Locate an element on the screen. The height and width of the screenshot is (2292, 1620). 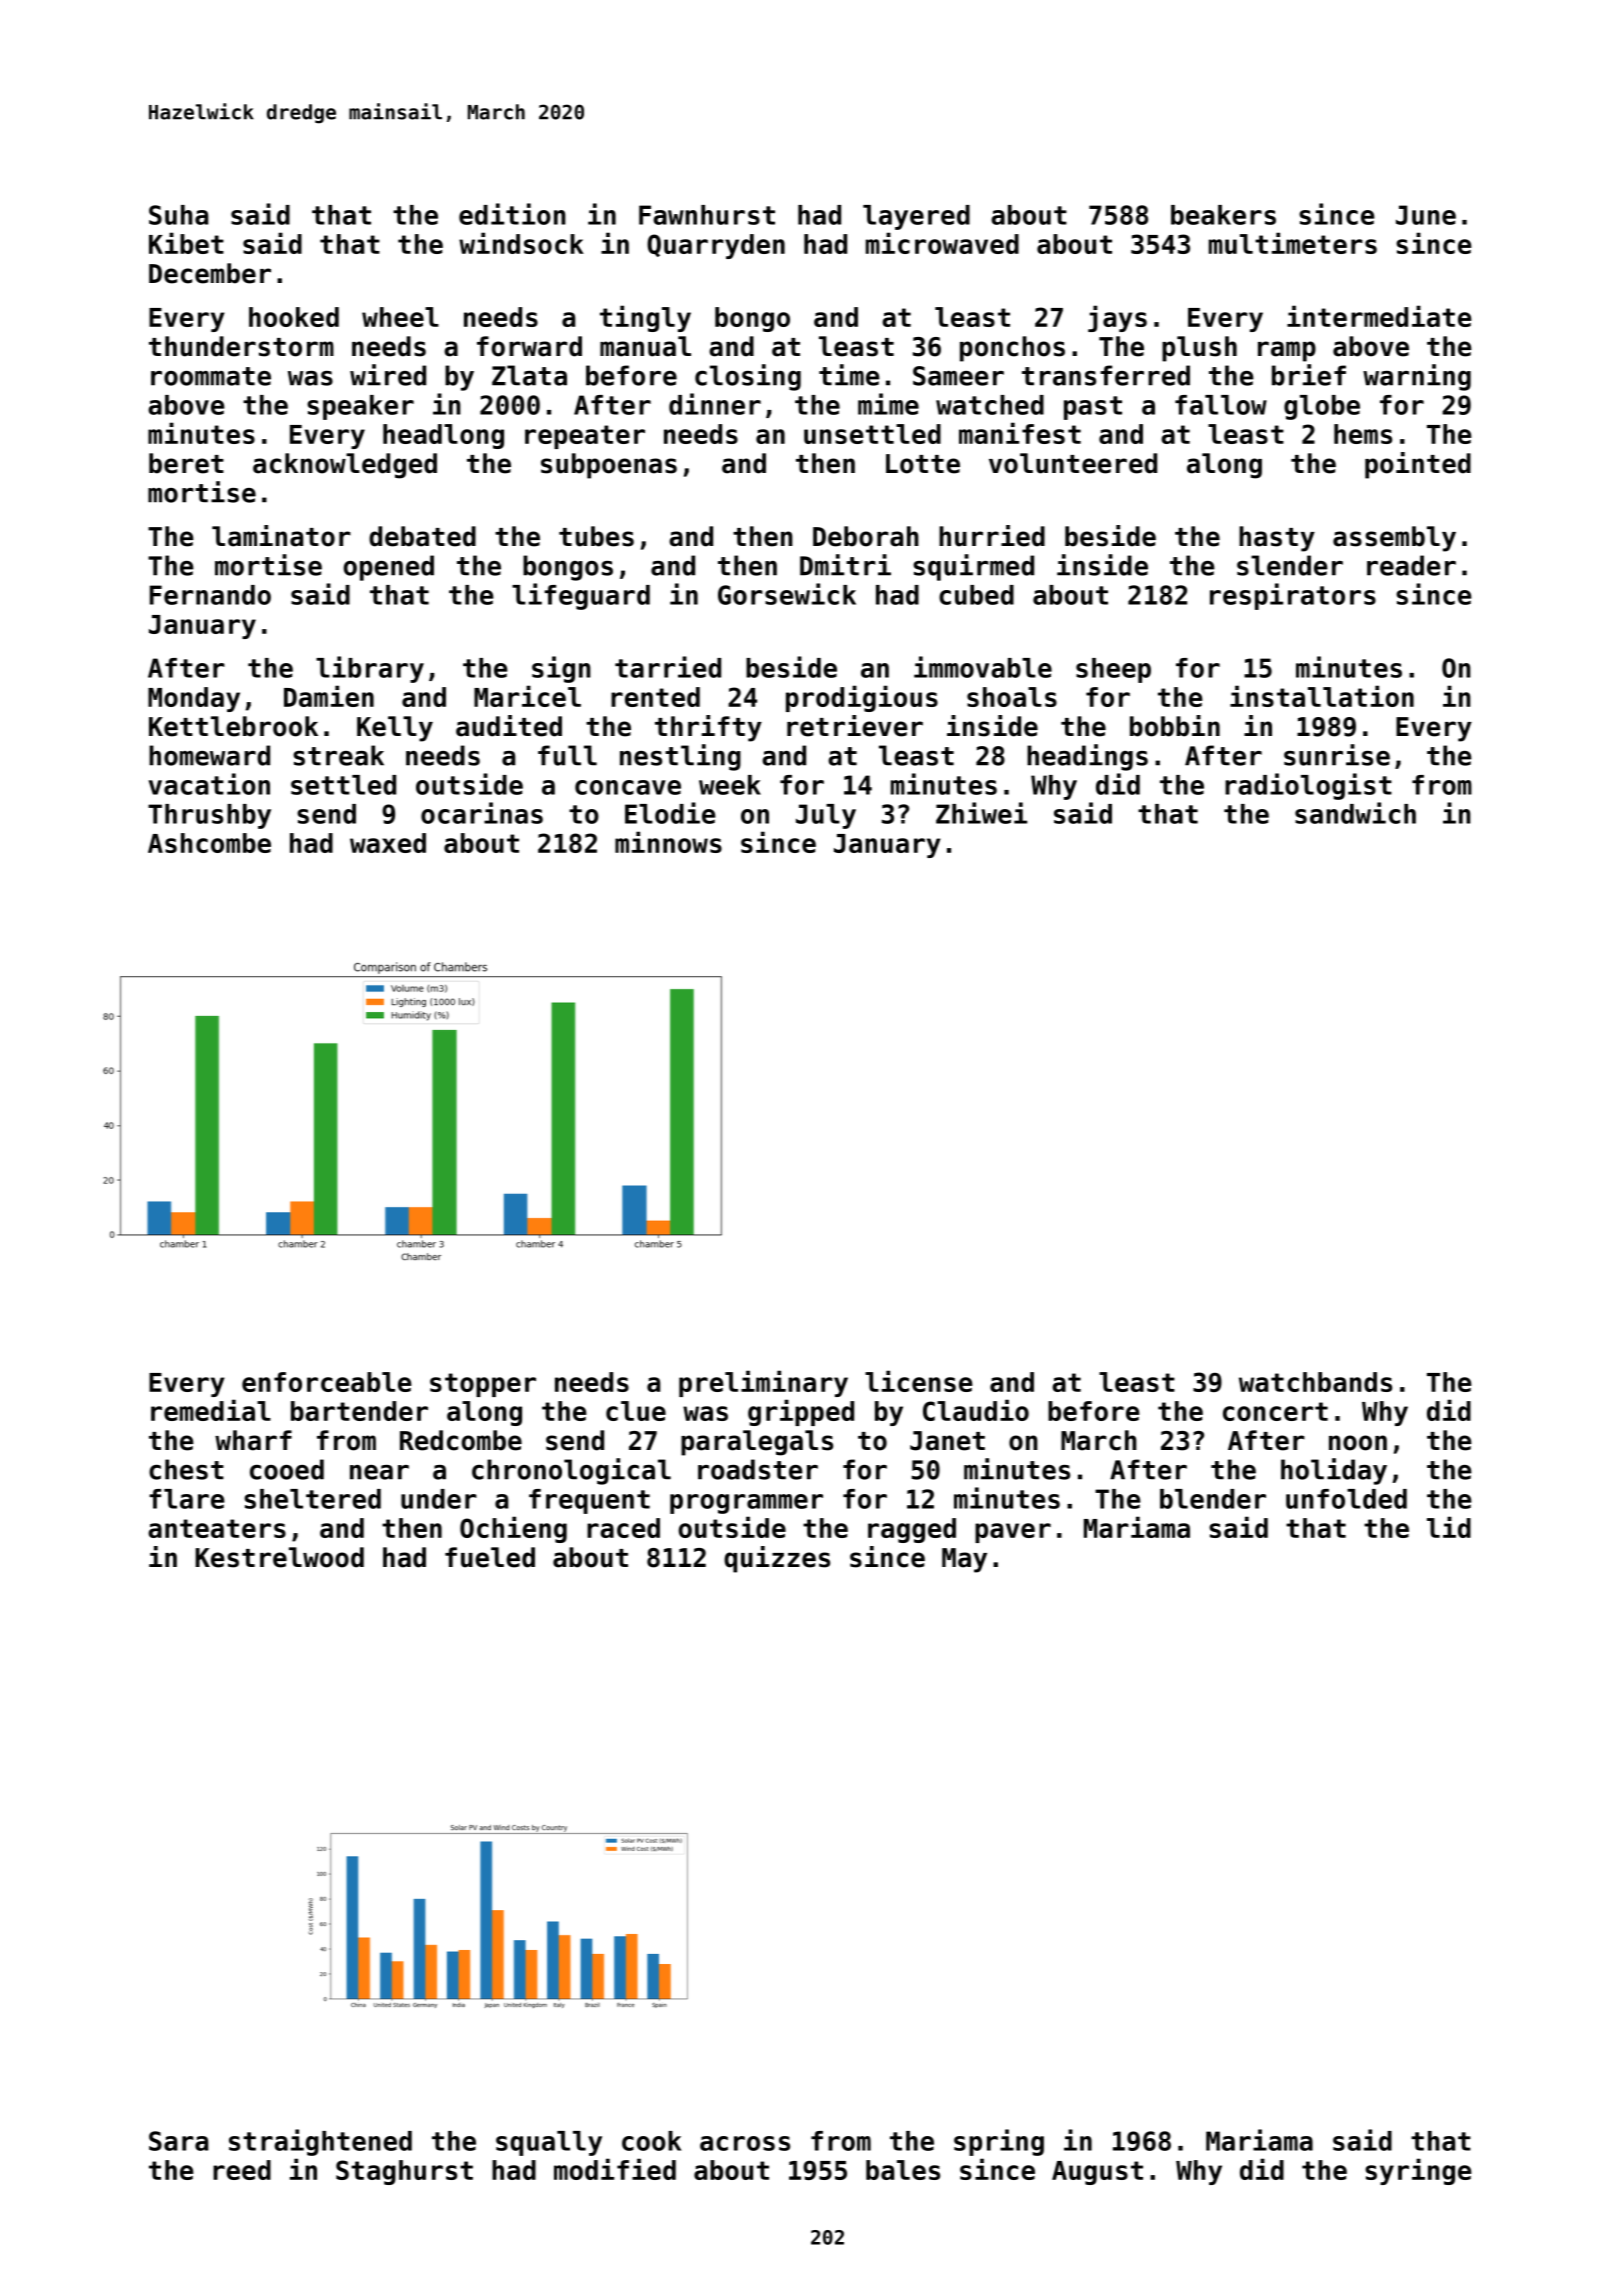
clue is located at coordinates (636, 1411).
